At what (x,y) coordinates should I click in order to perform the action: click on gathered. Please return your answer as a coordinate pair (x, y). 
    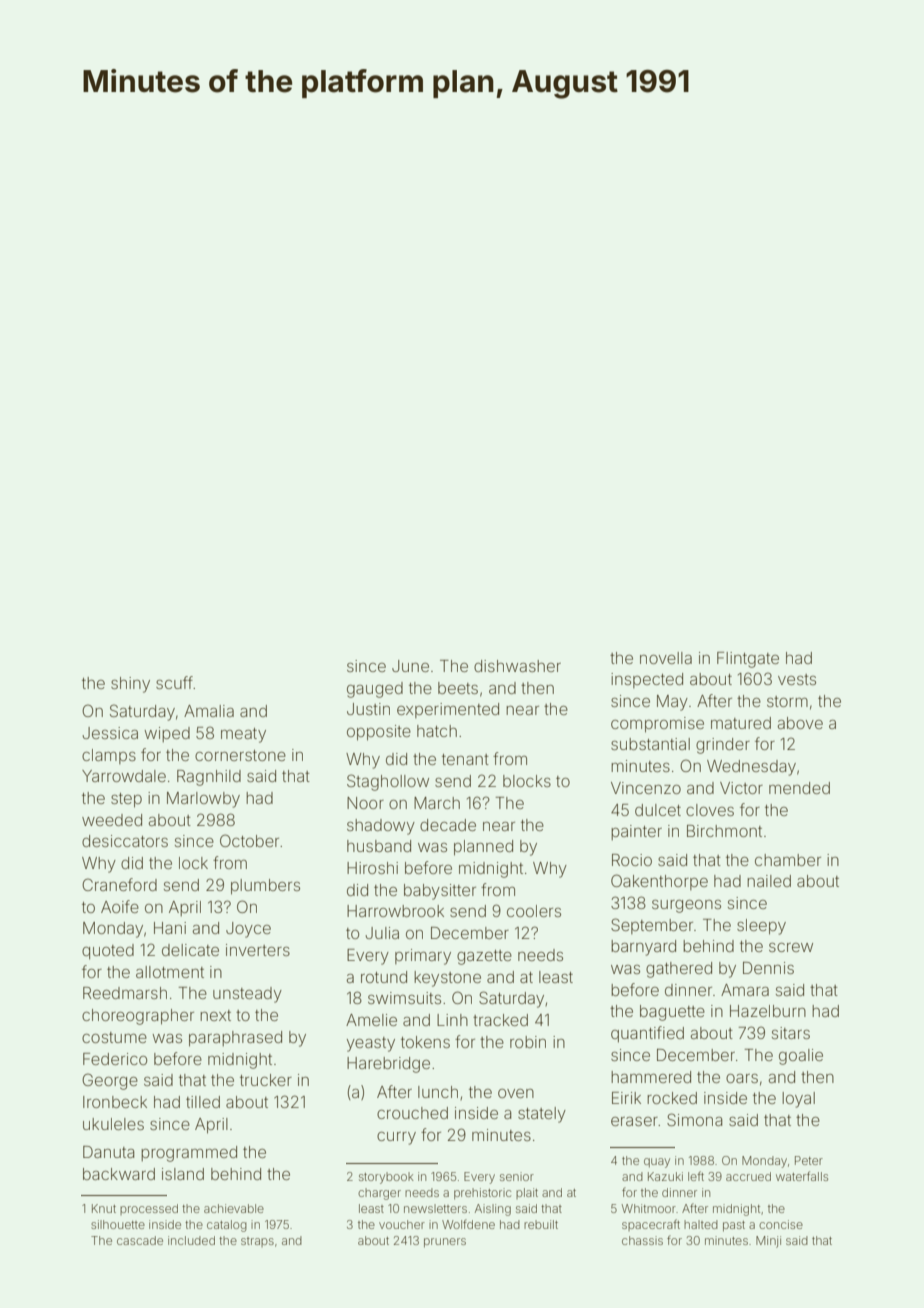
    Looking at the image, I should click on (679, 970).
